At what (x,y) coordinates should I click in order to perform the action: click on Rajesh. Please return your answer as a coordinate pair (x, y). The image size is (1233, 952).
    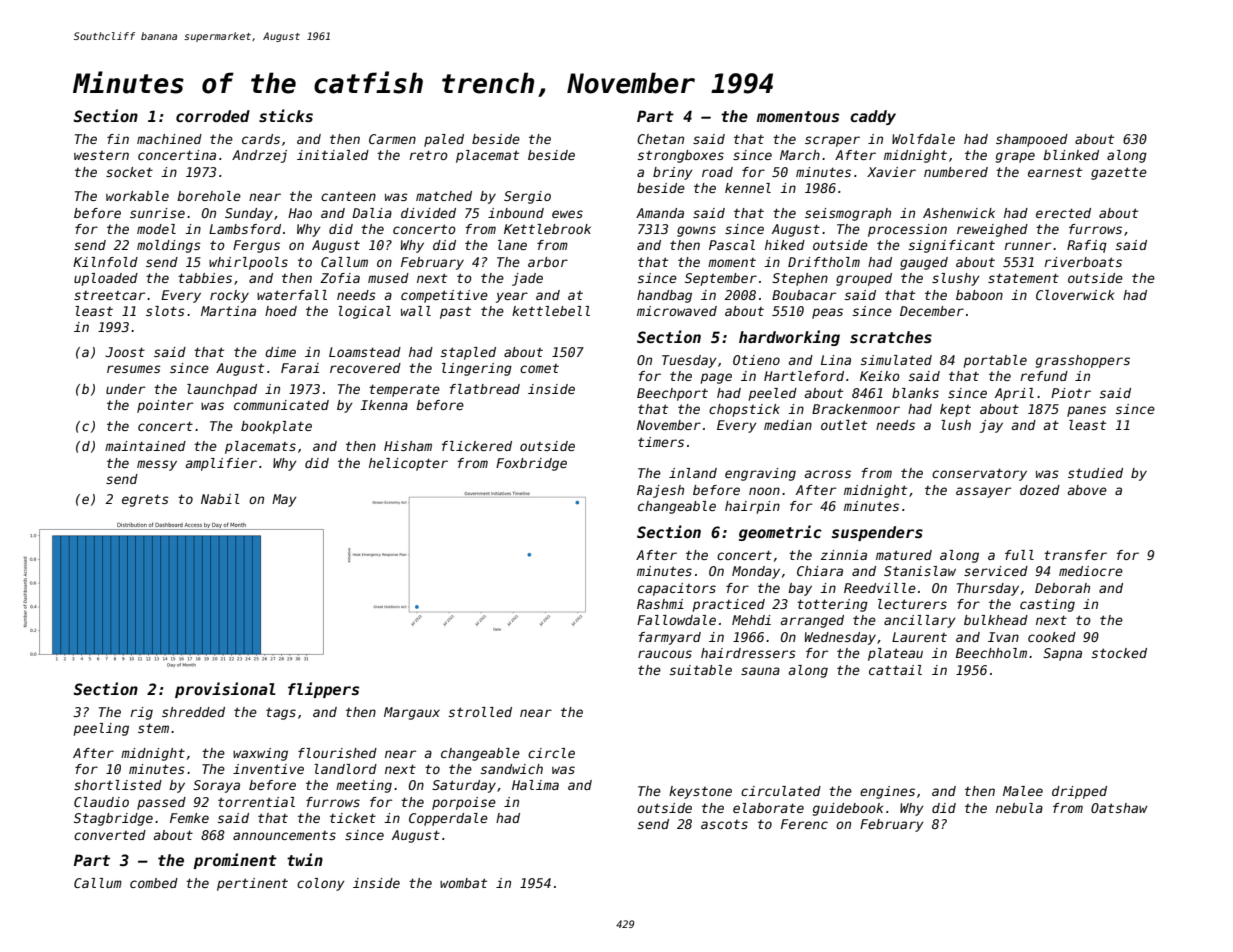
    Looking at the image, I should click on (660, 491).
